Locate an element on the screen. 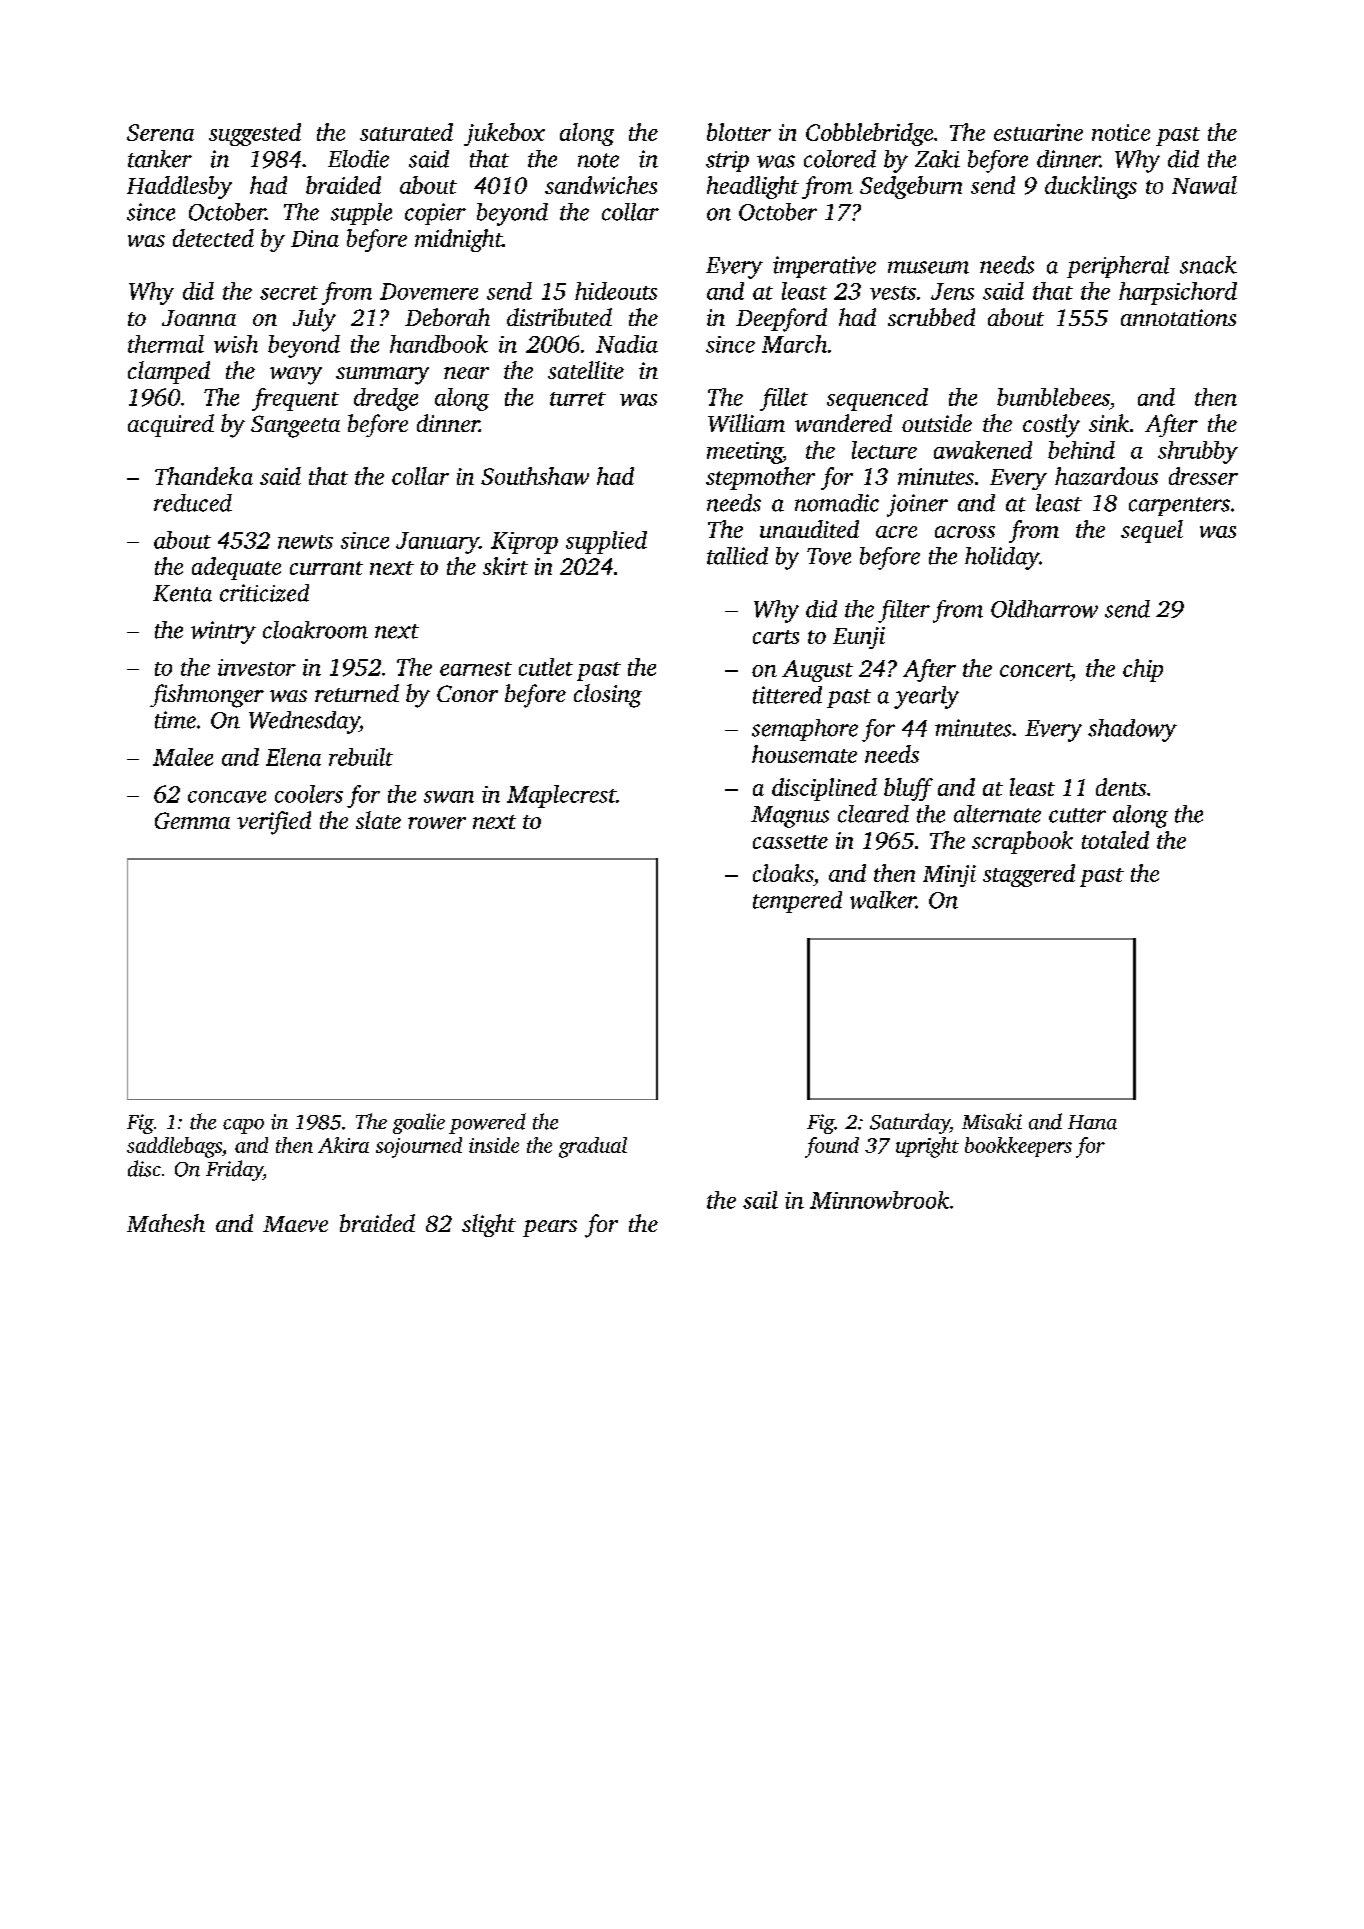 The width and height of the screenshot is (1364, 1929). Maplecrest is located at coordinates (561, 796).
